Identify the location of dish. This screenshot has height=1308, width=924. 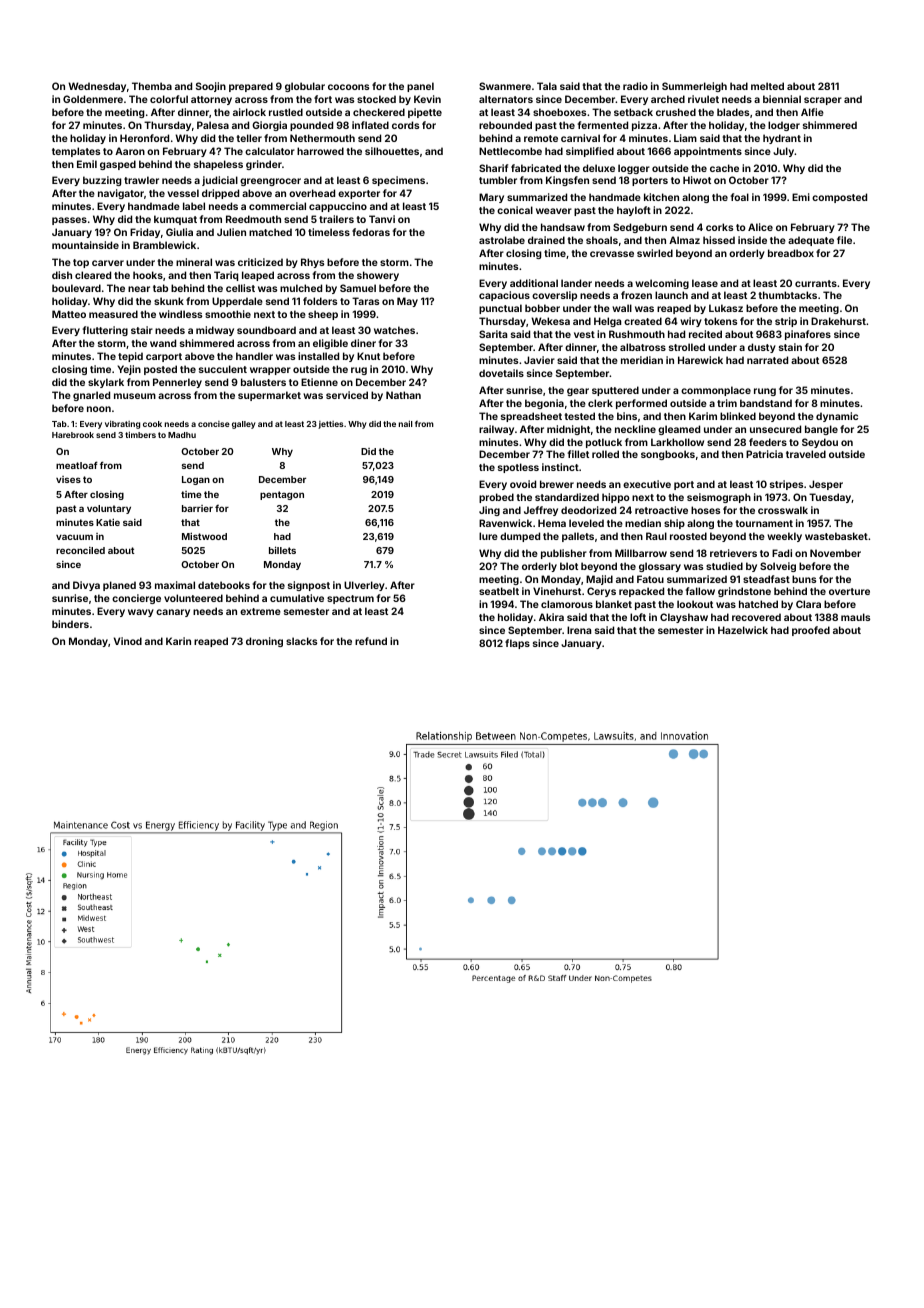
(62, 275).
